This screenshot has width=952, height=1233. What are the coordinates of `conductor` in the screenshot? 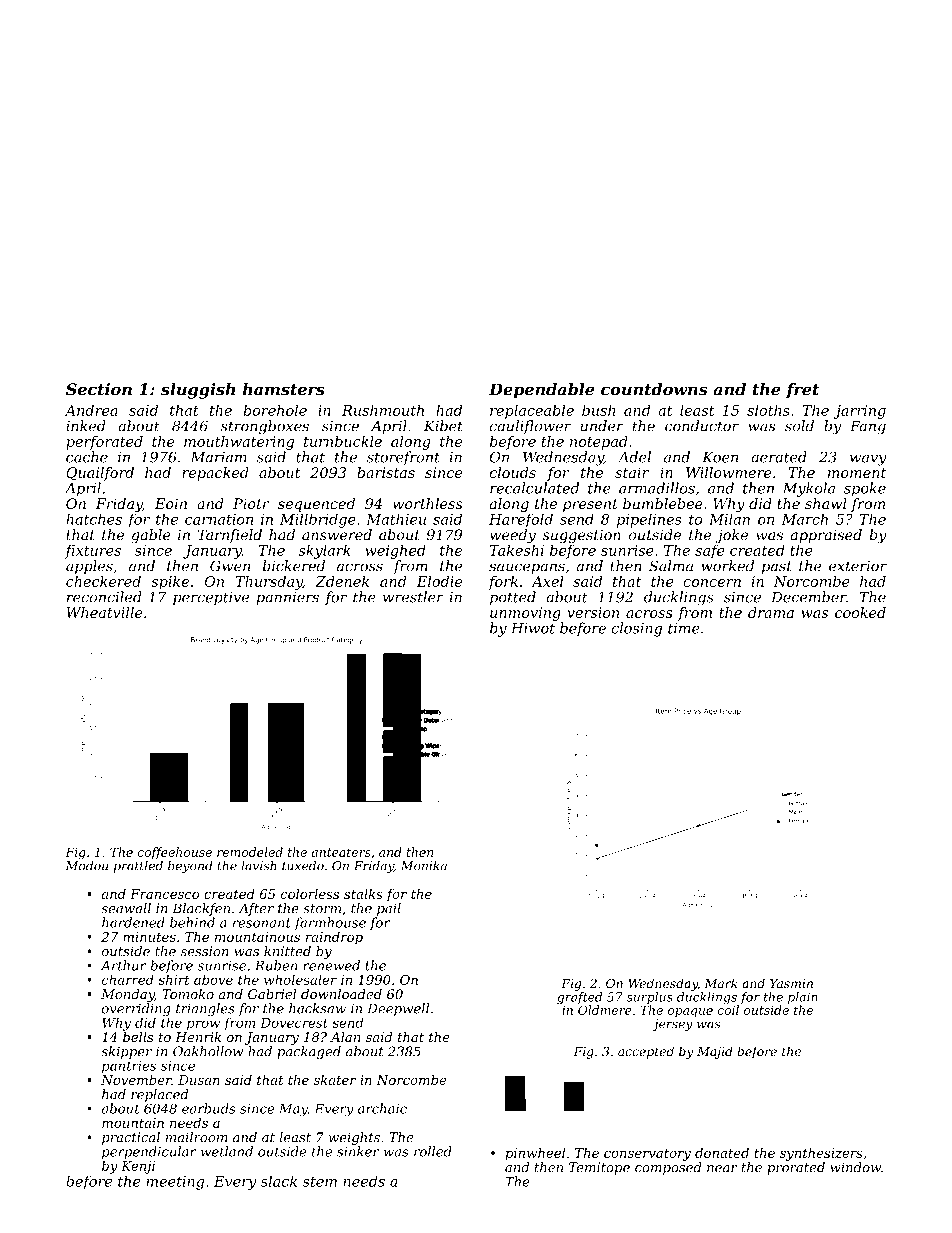 It's located at (702, 426).
